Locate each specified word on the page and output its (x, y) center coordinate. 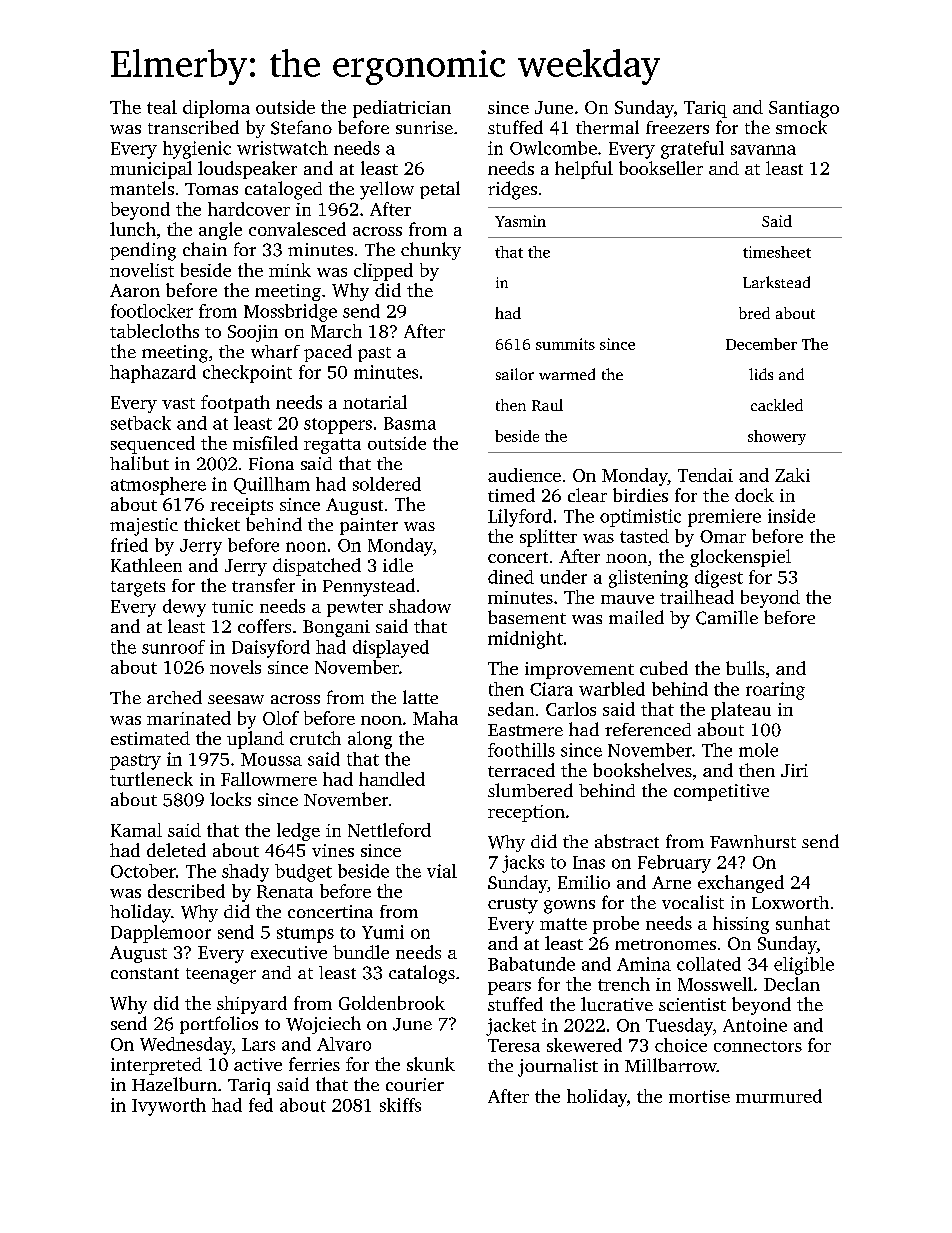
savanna (763, 150)
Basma (410, 423)
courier (415, 1084)
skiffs (400, 1105)
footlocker (152, 311)
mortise (699, 1096)
